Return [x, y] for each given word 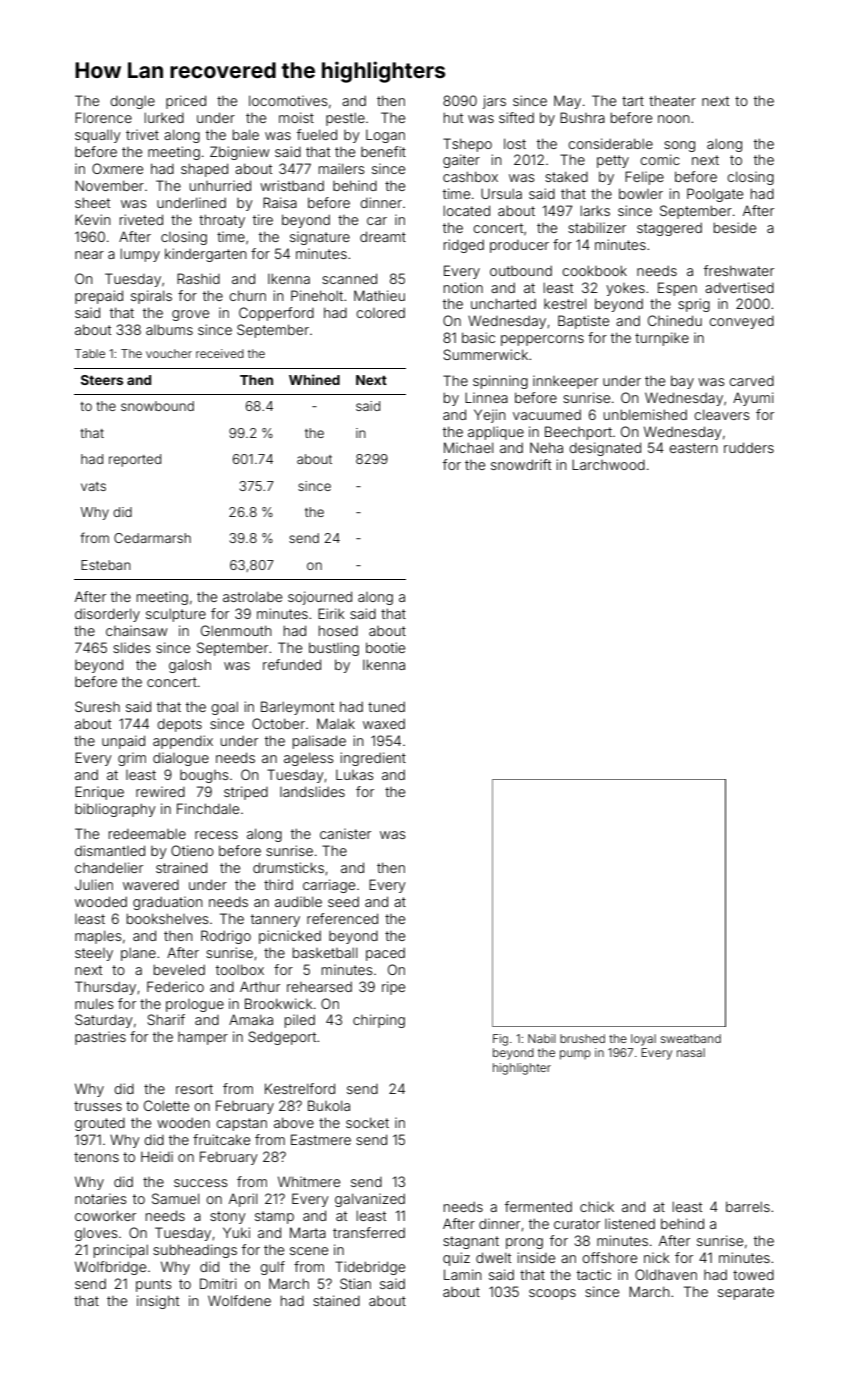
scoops [552, 1294]
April [243, 1200]
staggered [669, 229]
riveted [141, 219]
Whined [314, 379]
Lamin [463, 1274]
